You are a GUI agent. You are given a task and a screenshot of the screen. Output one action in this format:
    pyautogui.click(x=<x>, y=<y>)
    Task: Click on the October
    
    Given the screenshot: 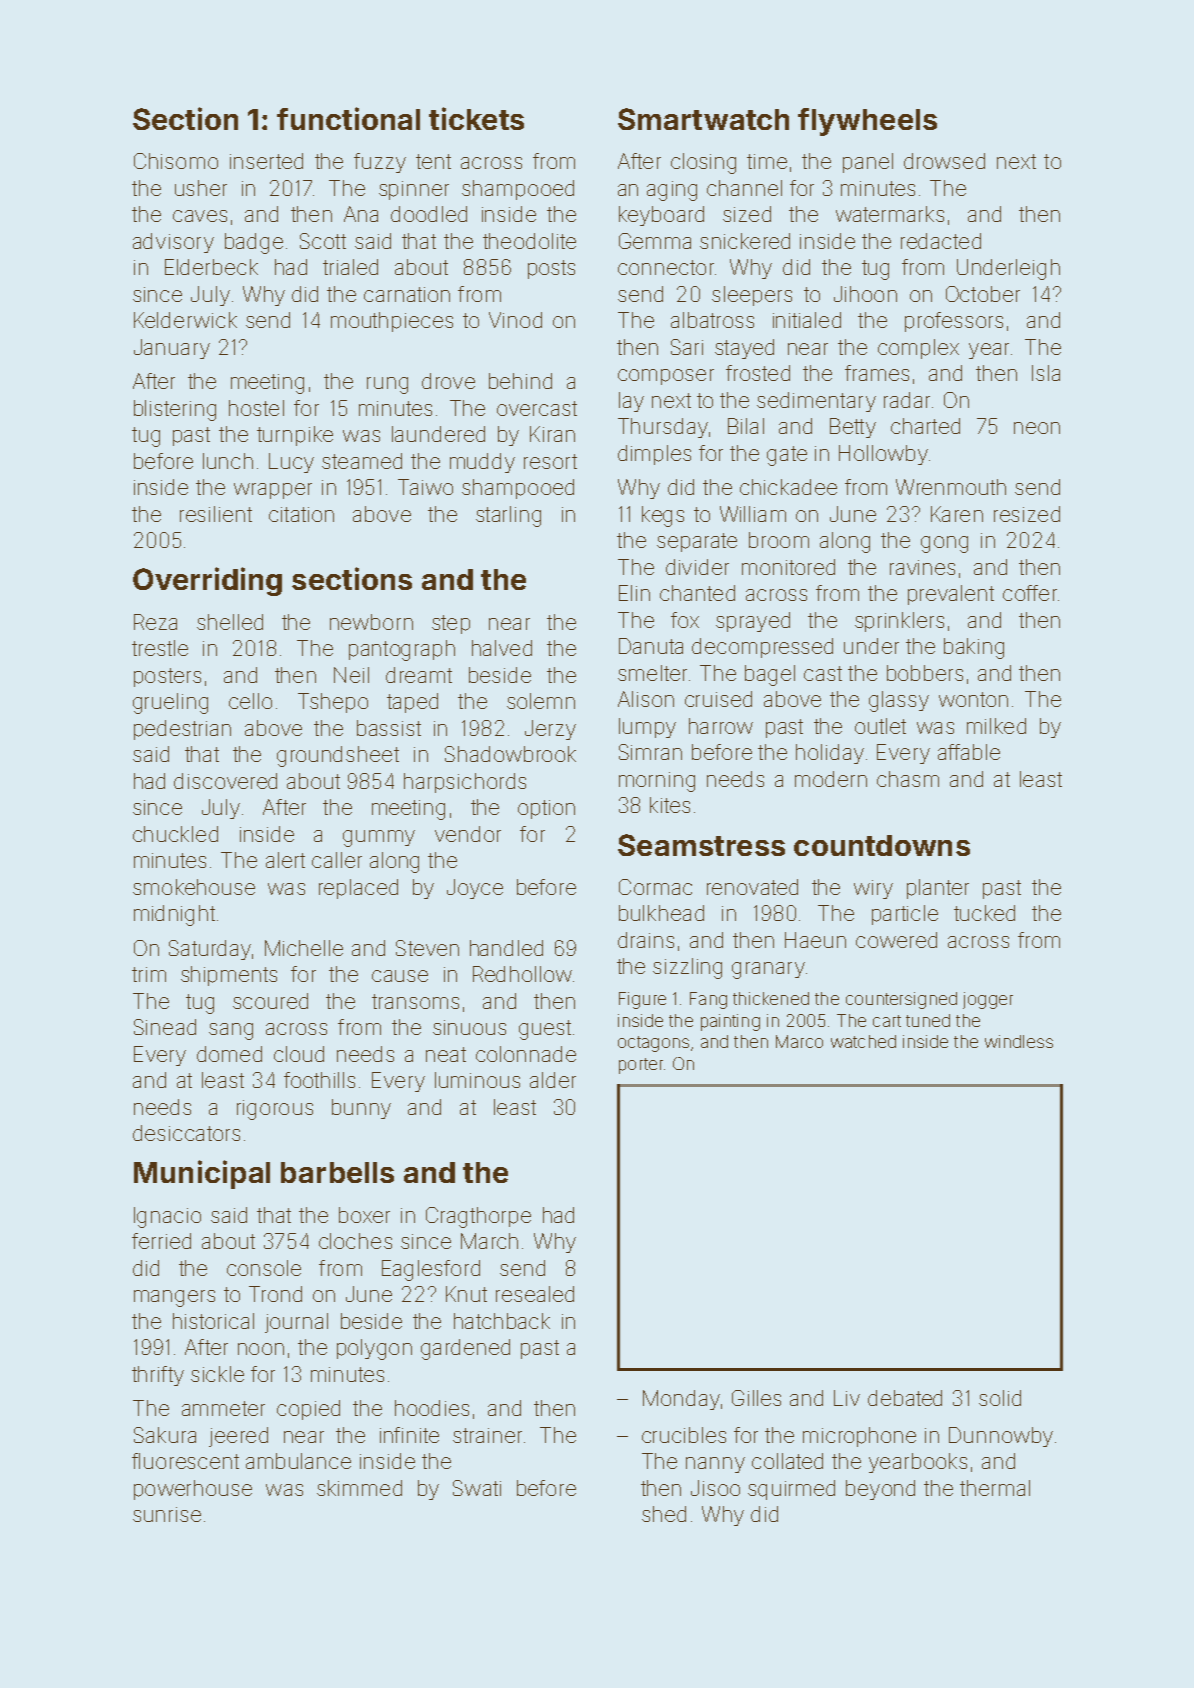 What is the action you would take?
    pyautogui.click(x=983, y=294)
